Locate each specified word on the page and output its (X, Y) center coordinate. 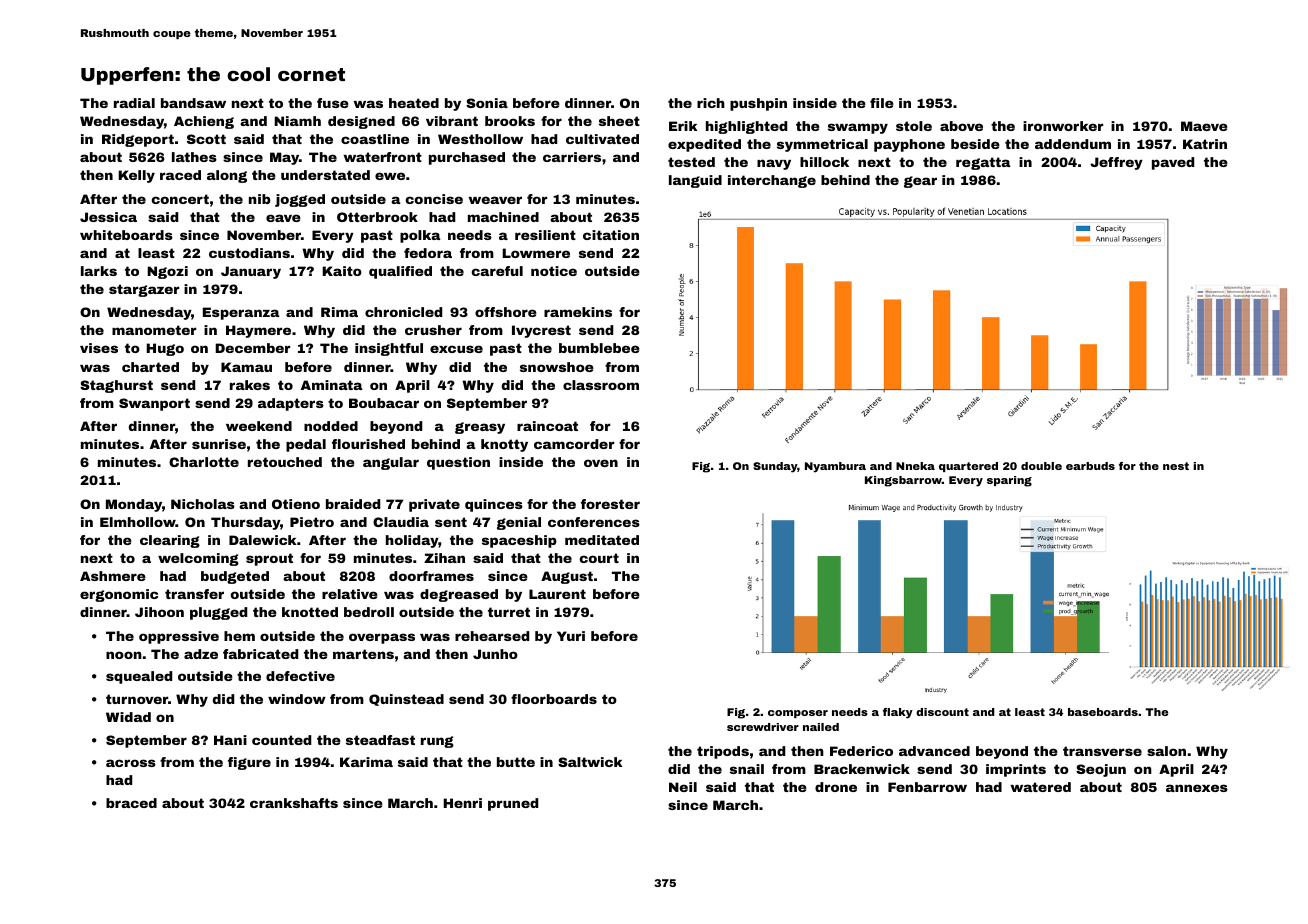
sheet (619, 121)
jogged (300, 200)
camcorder (574, 444)
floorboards (554, 699)
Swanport (154, 404)
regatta (983, 163)
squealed (139, 677)
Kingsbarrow (903, 481)
